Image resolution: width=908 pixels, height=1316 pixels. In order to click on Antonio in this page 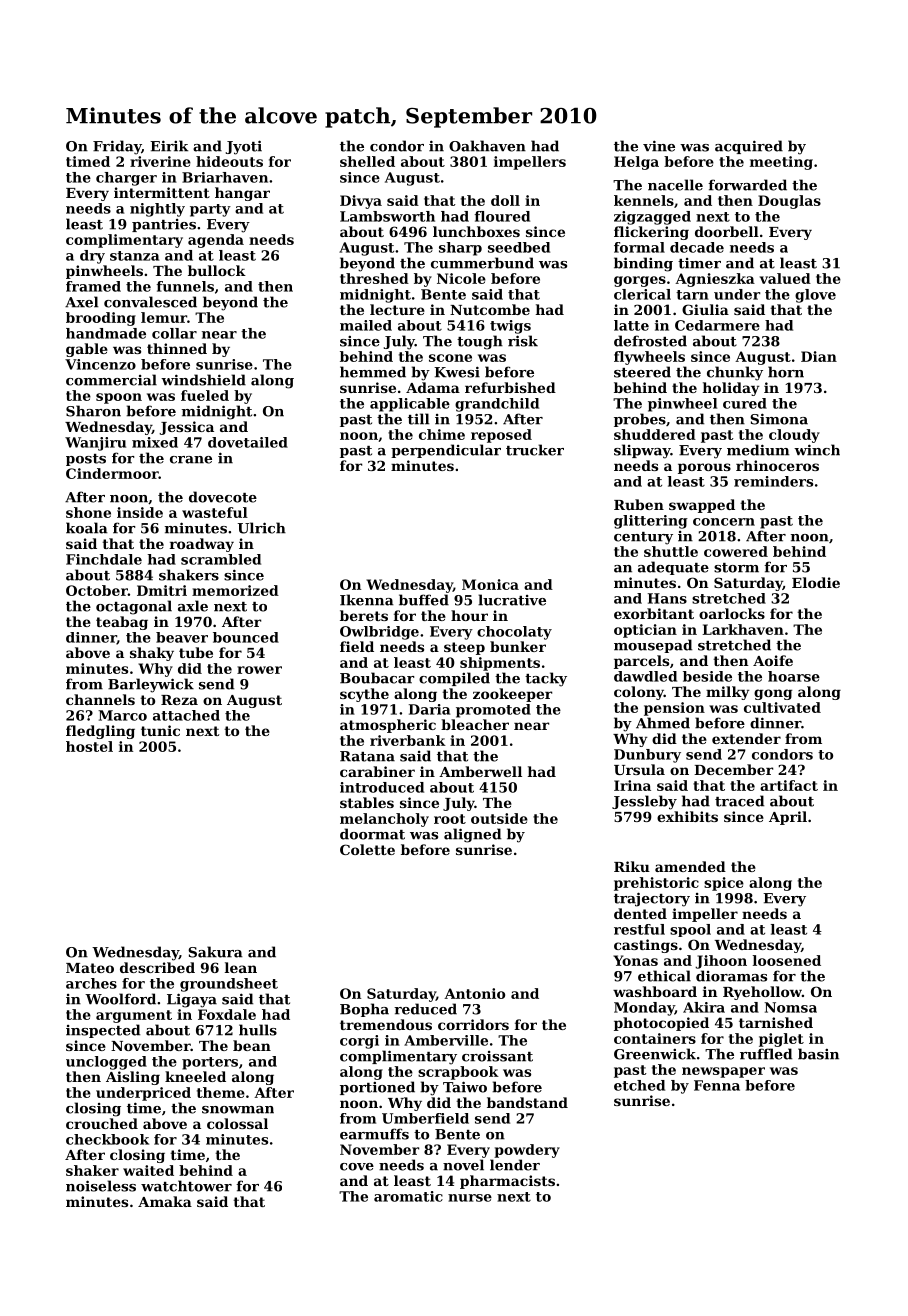, I will do `click(474, 993)`.
